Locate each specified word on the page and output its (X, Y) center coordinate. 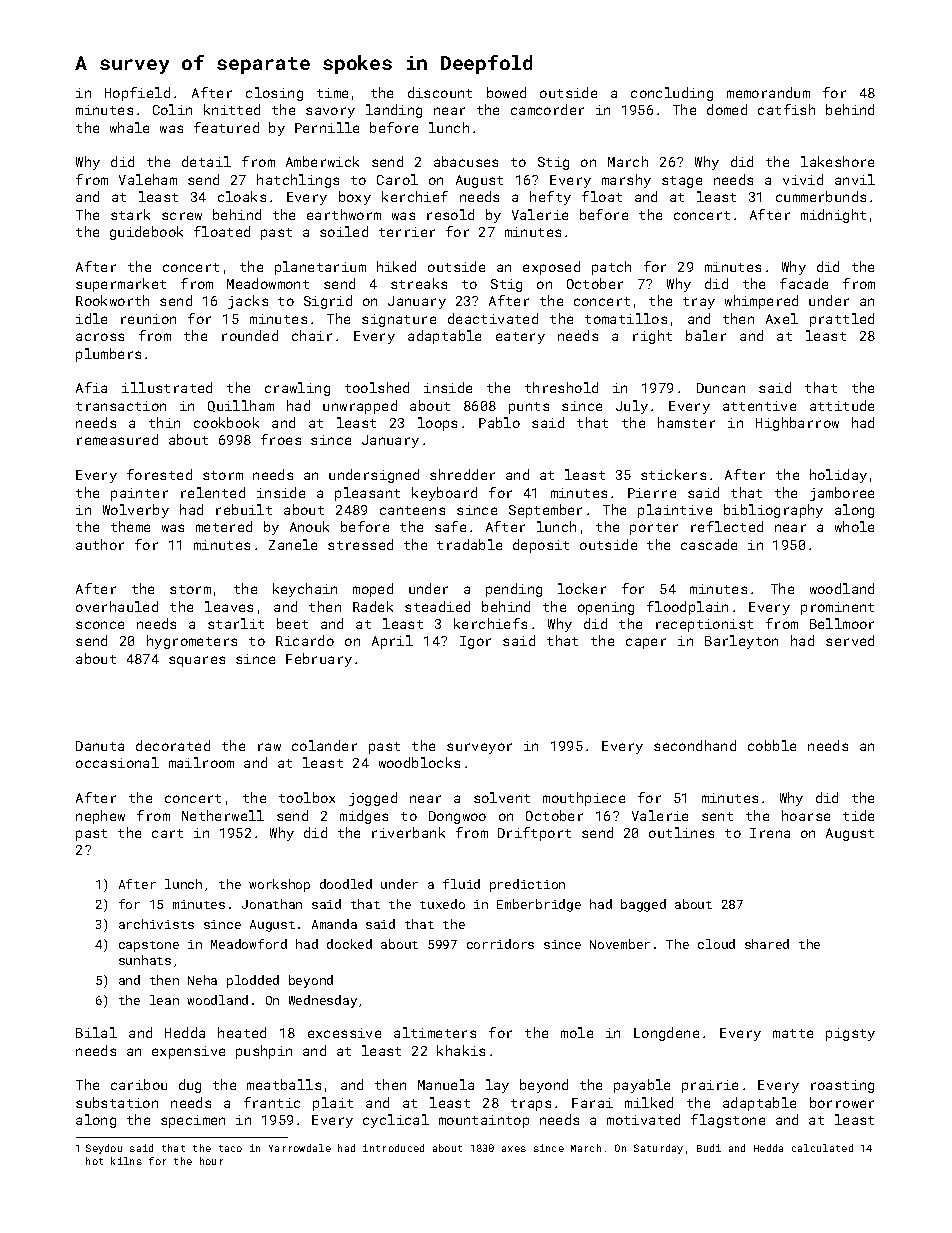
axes (514, 1149)
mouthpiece (584, 799)
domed (727, 109)
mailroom (201, 762)
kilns (126, 1161)
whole (854, 526)
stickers (673, 474)
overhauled (117, 606)
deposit (541, 546)
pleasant (367, 494)
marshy (626, 181)
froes (281, 439)
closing (274, 94)
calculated (822, 1148)
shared (767, 944)
